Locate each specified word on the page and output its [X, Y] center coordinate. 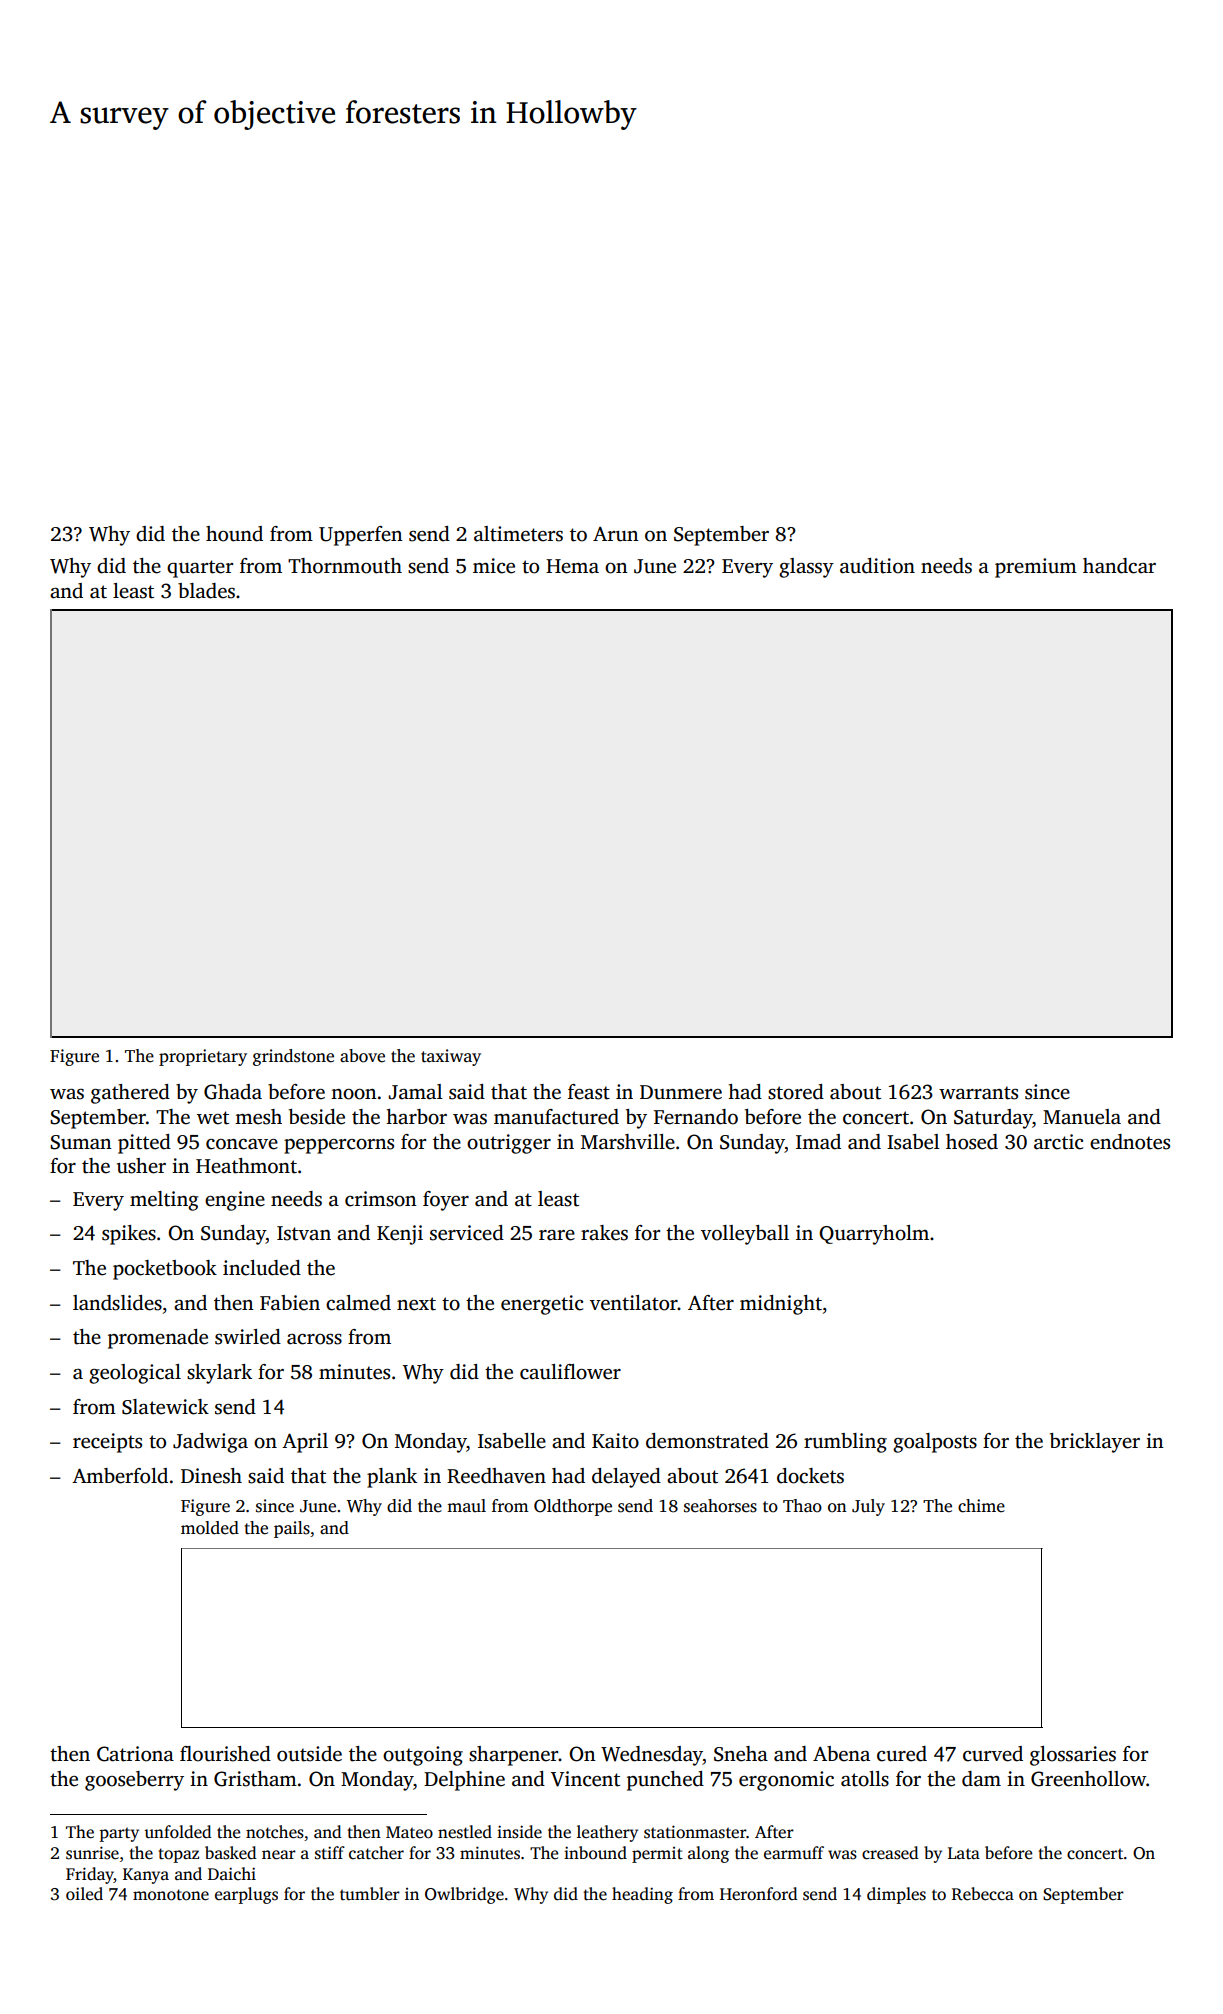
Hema [572, 566]
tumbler [370, 1893]
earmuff [794, 1852]
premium [1036, 568]
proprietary [203, 1057]
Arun [616, 534]
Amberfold [120, 1476]
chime [981, 1506]
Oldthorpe [573, 1507]
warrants [978, 1093]
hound [234, 534]
